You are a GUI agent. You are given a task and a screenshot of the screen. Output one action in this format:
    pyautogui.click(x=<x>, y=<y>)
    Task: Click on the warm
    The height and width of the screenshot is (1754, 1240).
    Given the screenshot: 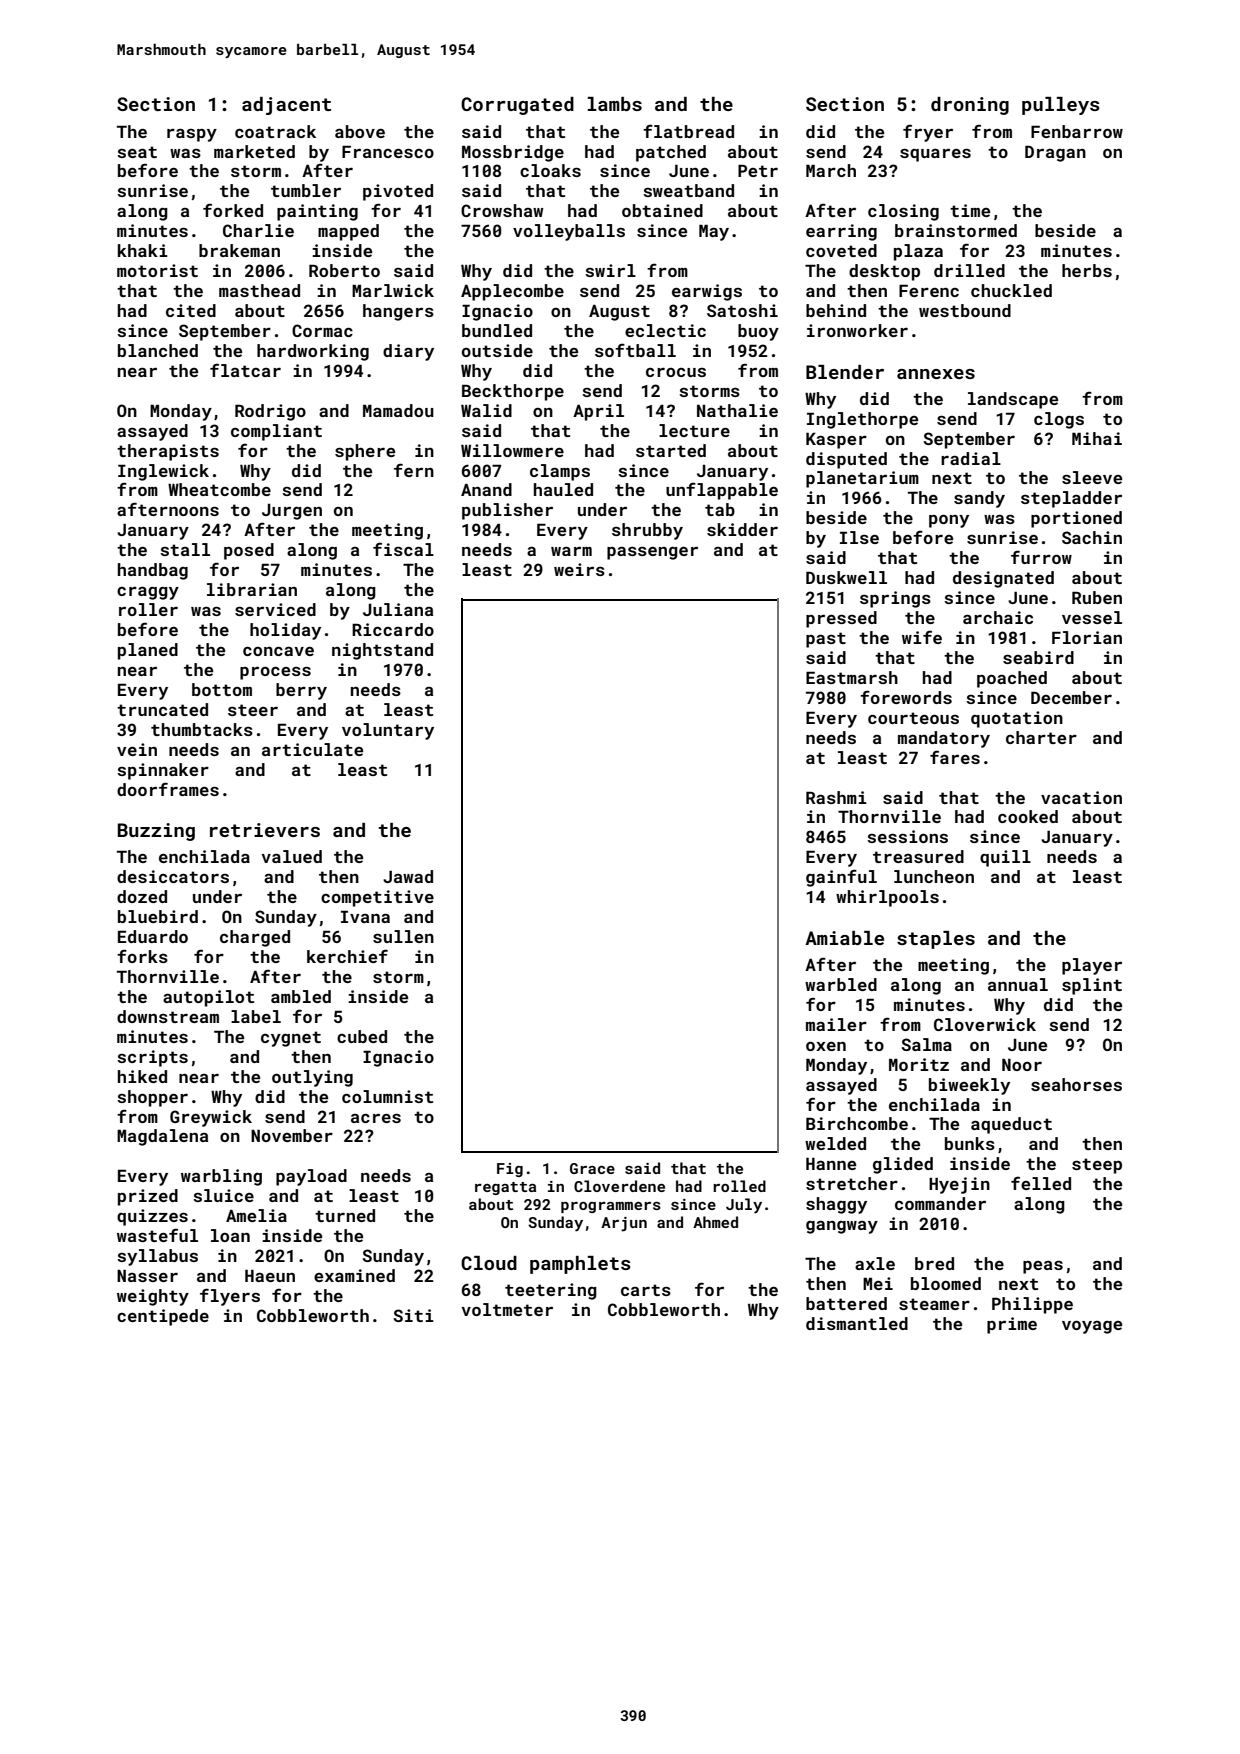 What is the action you would take?
    pyautogui.click(x=571, y=551)
